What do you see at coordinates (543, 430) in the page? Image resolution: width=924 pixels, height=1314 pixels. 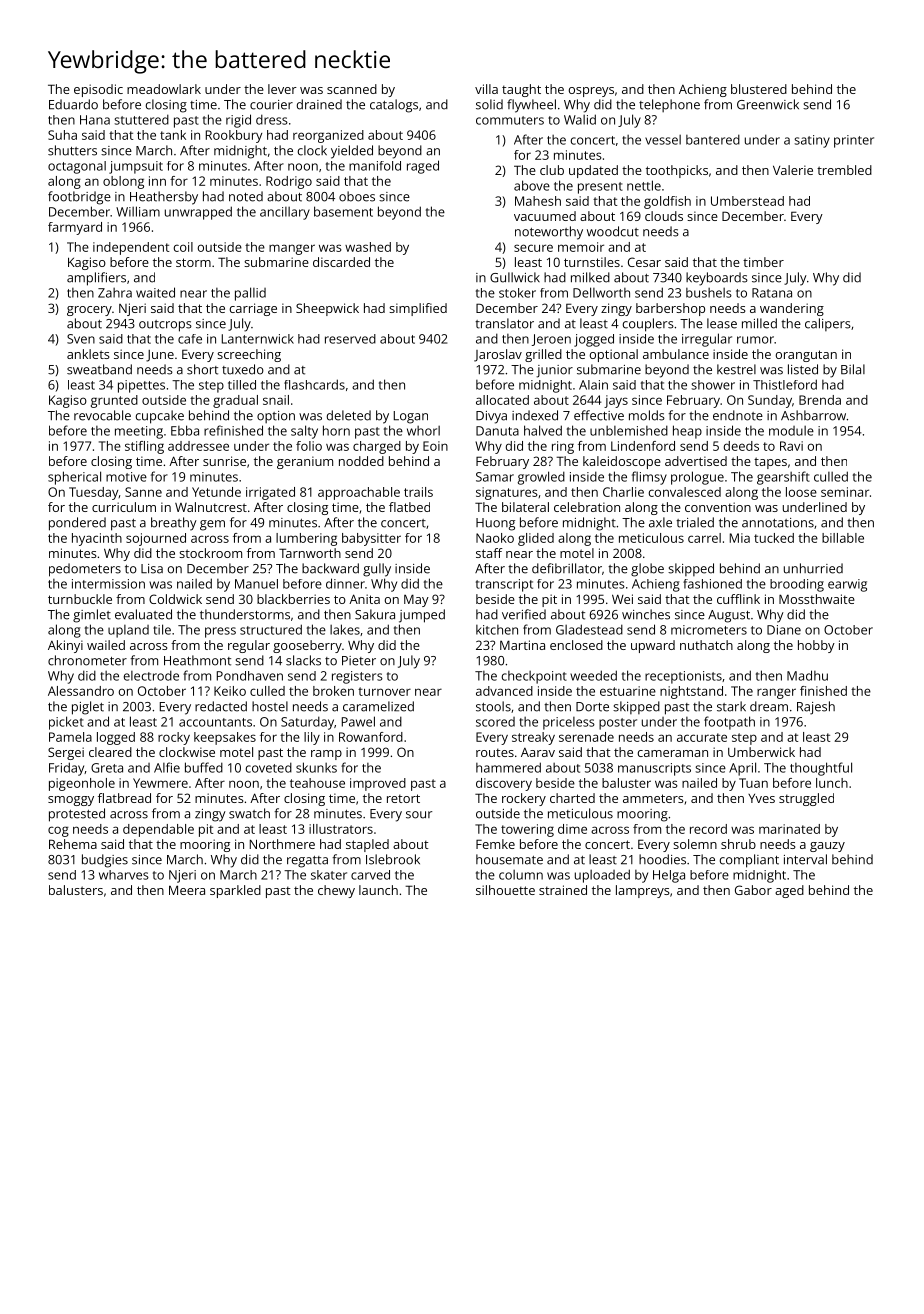 I see `halved` at bounding box center [543, 430].
